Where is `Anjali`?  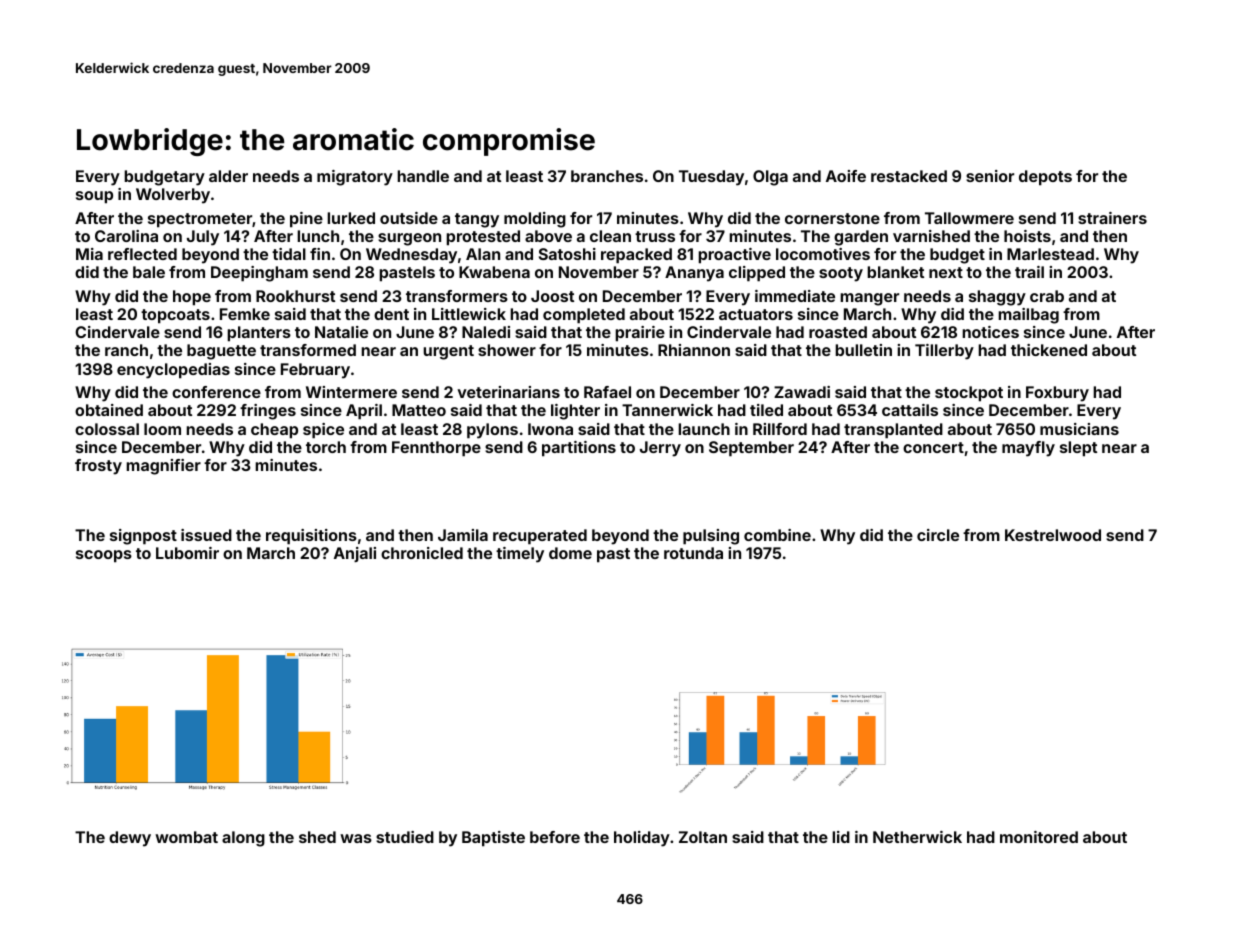 Anjali is located at coordinates (355, 554).
